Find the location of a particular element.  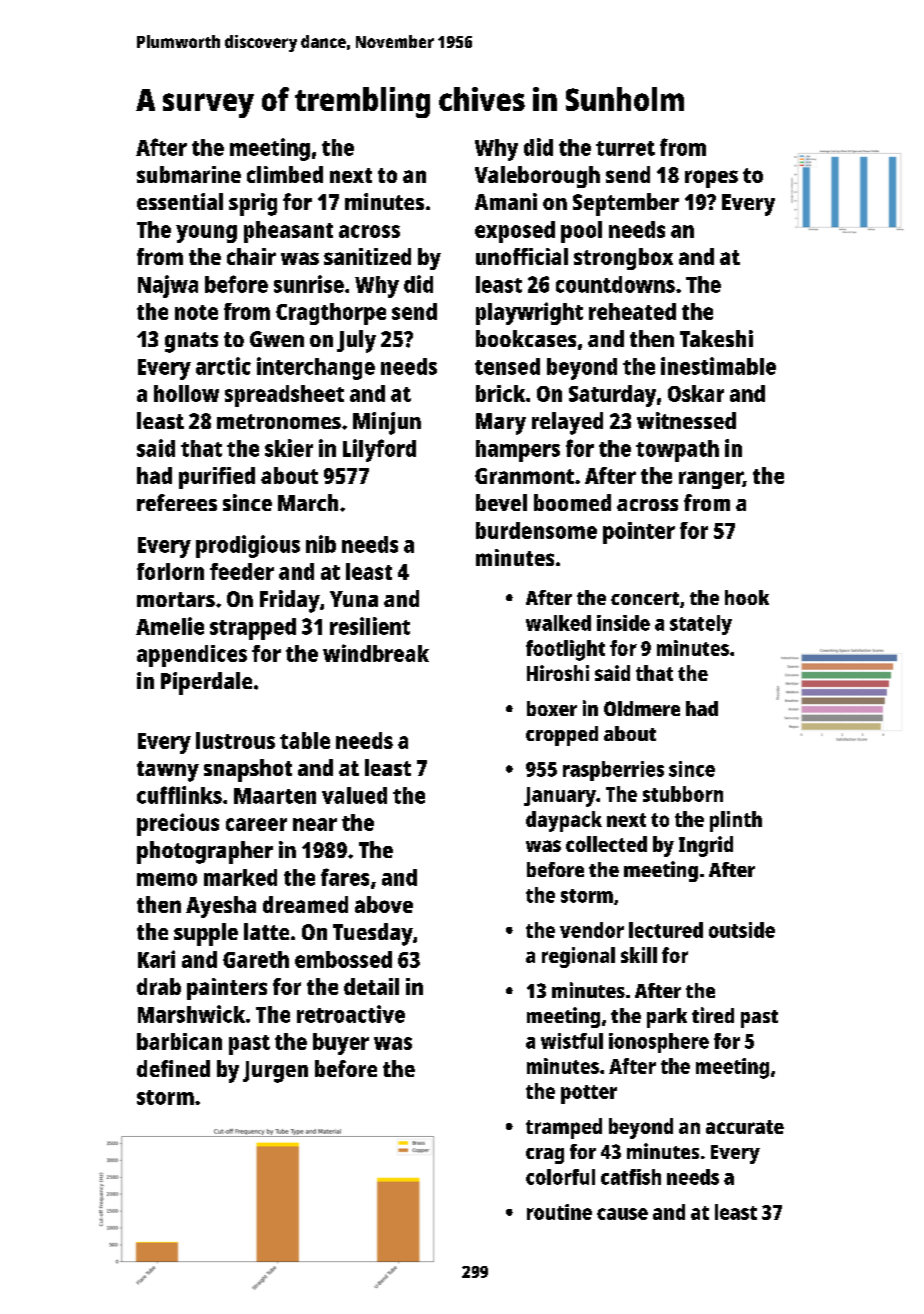

supple is located at coordinates (206, 934).
